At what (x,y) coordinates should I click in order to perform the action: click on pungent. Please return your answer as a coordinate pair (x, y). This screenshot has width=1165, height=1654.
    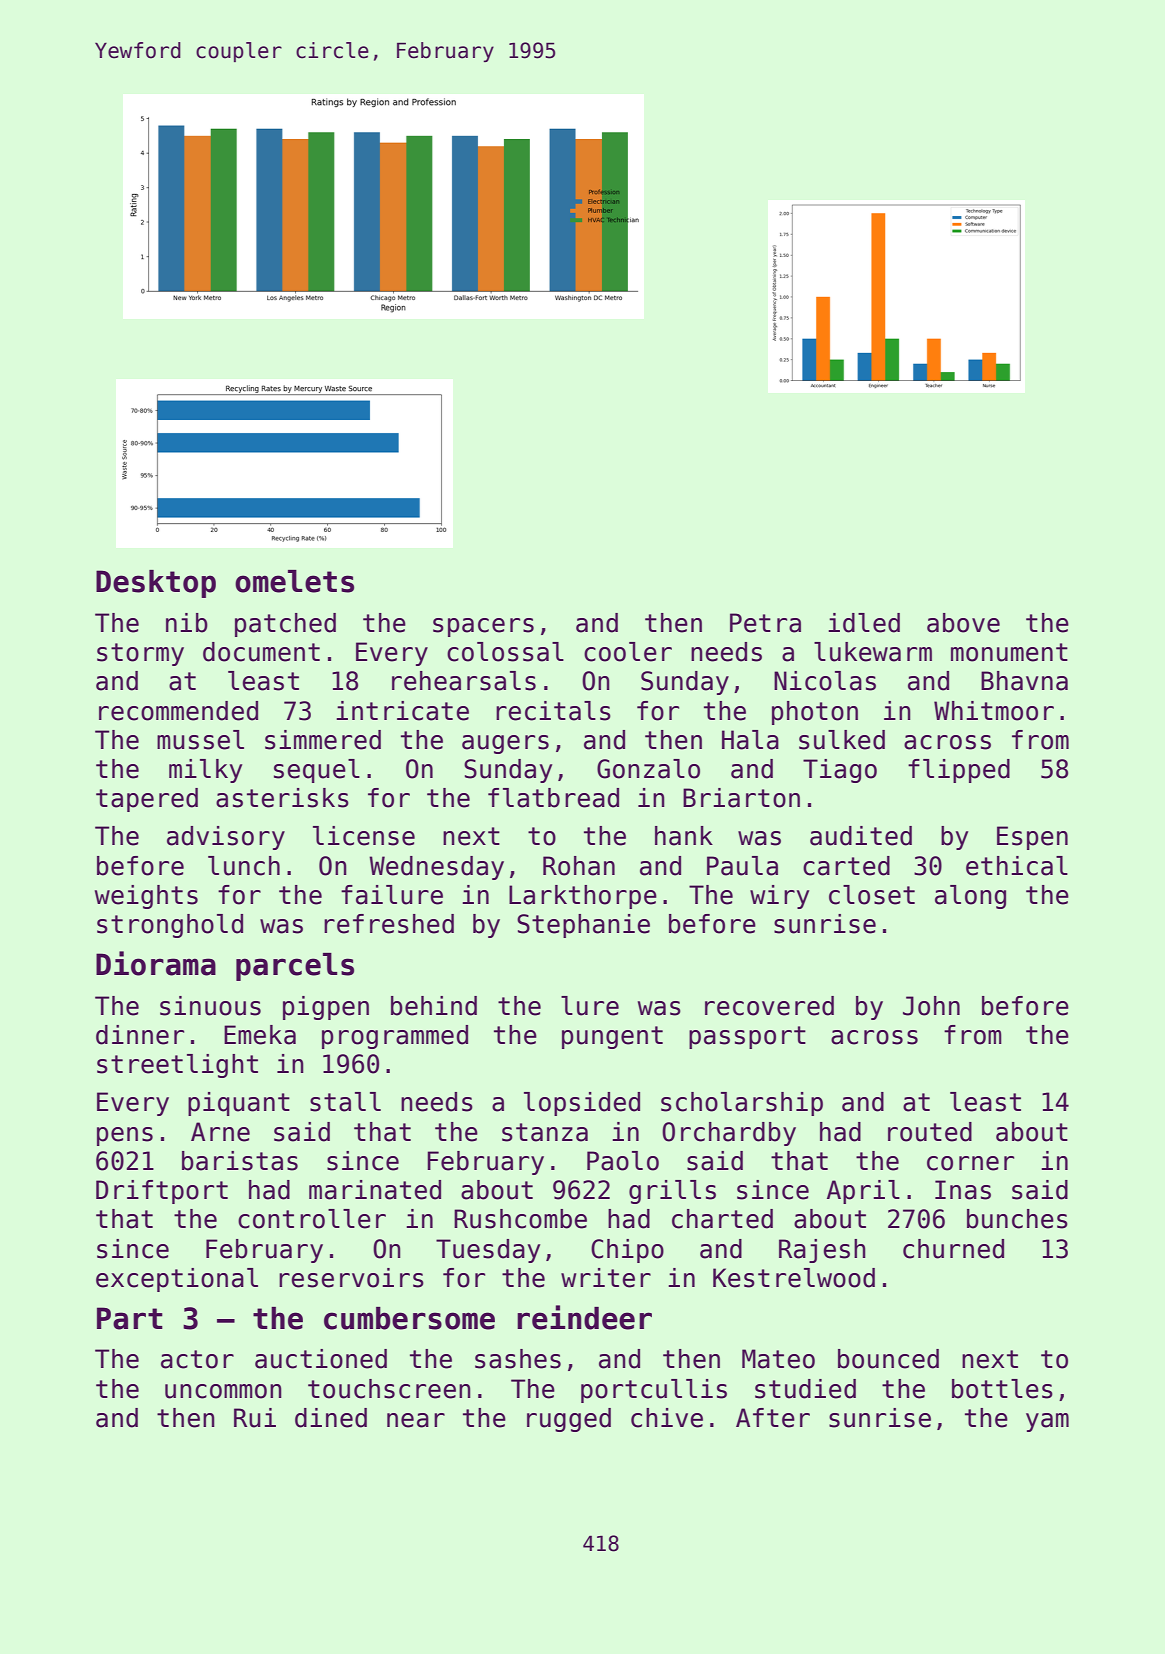
    Looking at the image, I should click on (612, 1037).
